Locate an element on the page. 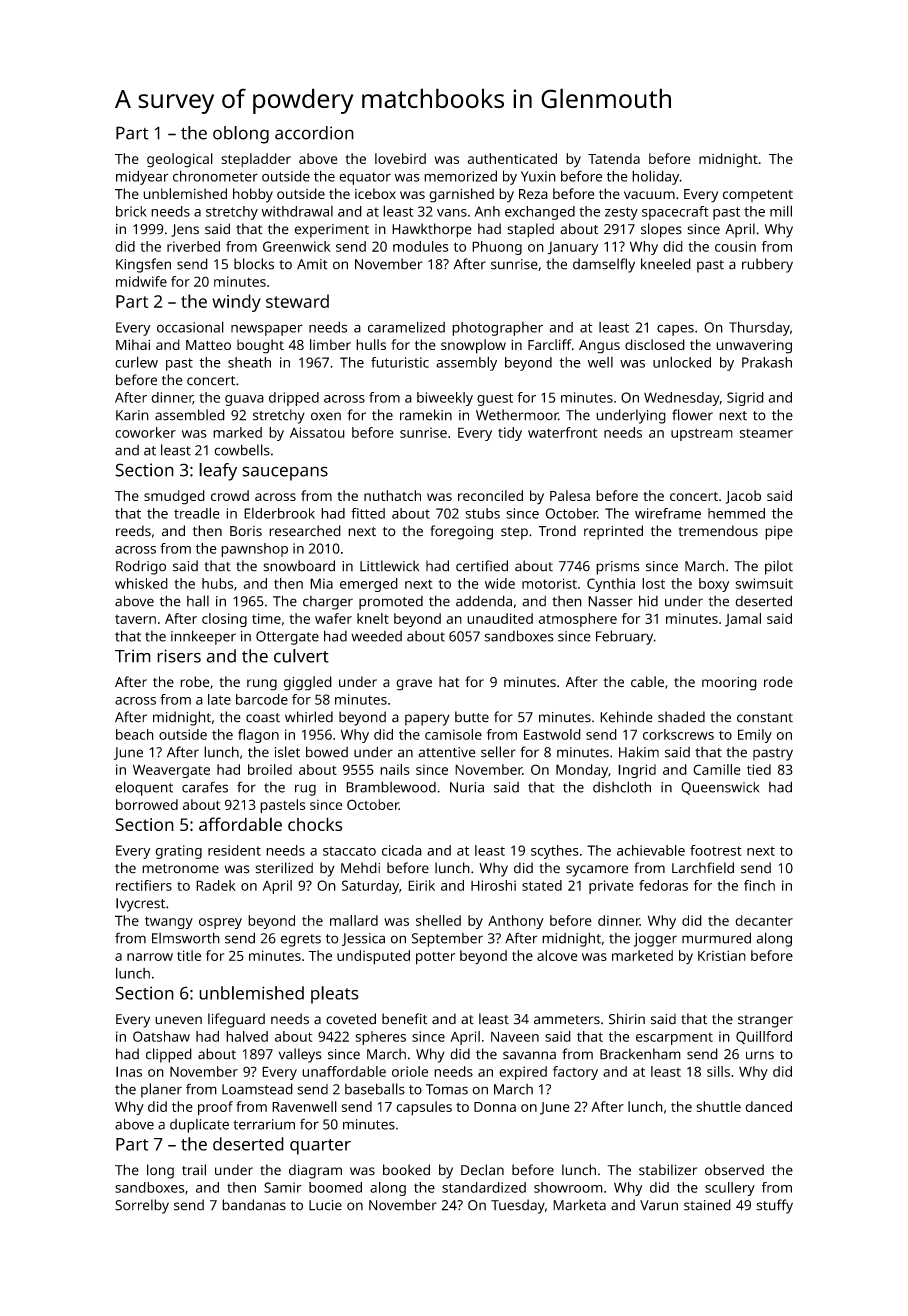 The image size is (908, 1316). broiled is located at coordinates (270, 769).
